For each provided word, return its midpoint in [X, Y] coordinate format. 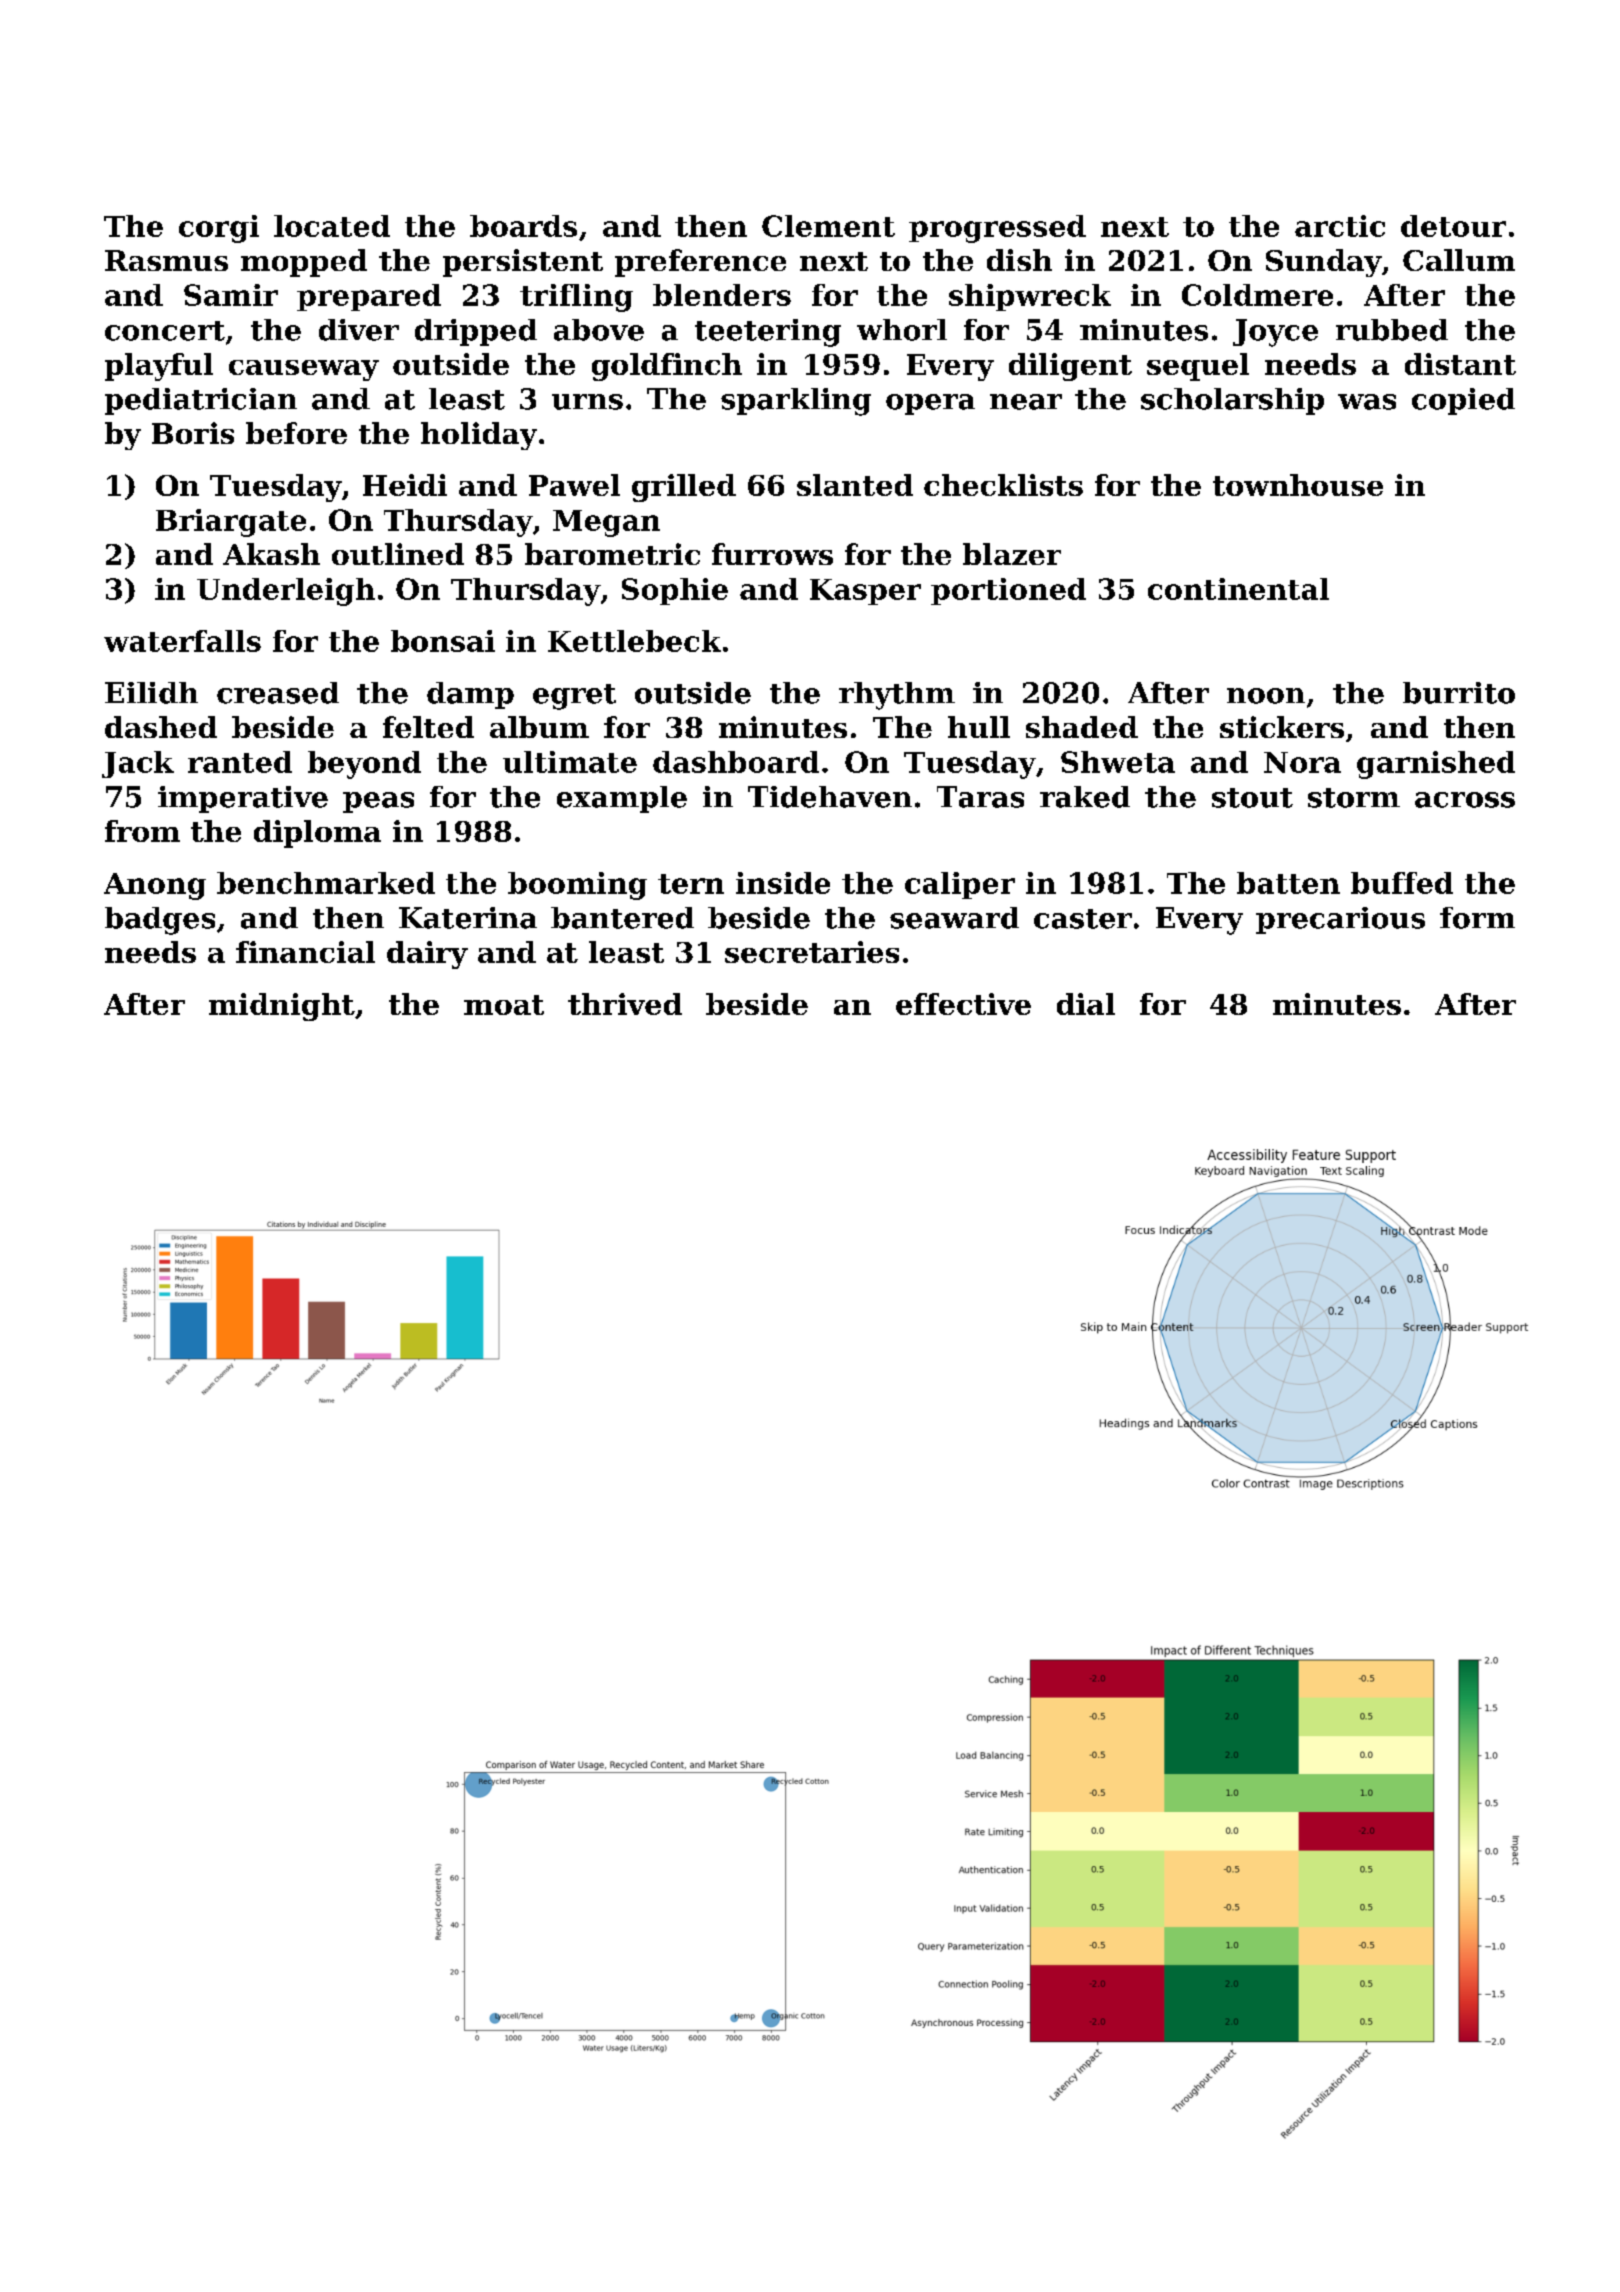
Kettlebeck [634, 641]
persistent [523, 263]
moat [504, 1005]
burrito [1459, 693]
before [296, 433]
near [1026, 402]
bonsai [443, 641]
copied [1463, 401]
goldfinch [667, 367]
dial [1086, 1004]
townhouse [1298, 485]
